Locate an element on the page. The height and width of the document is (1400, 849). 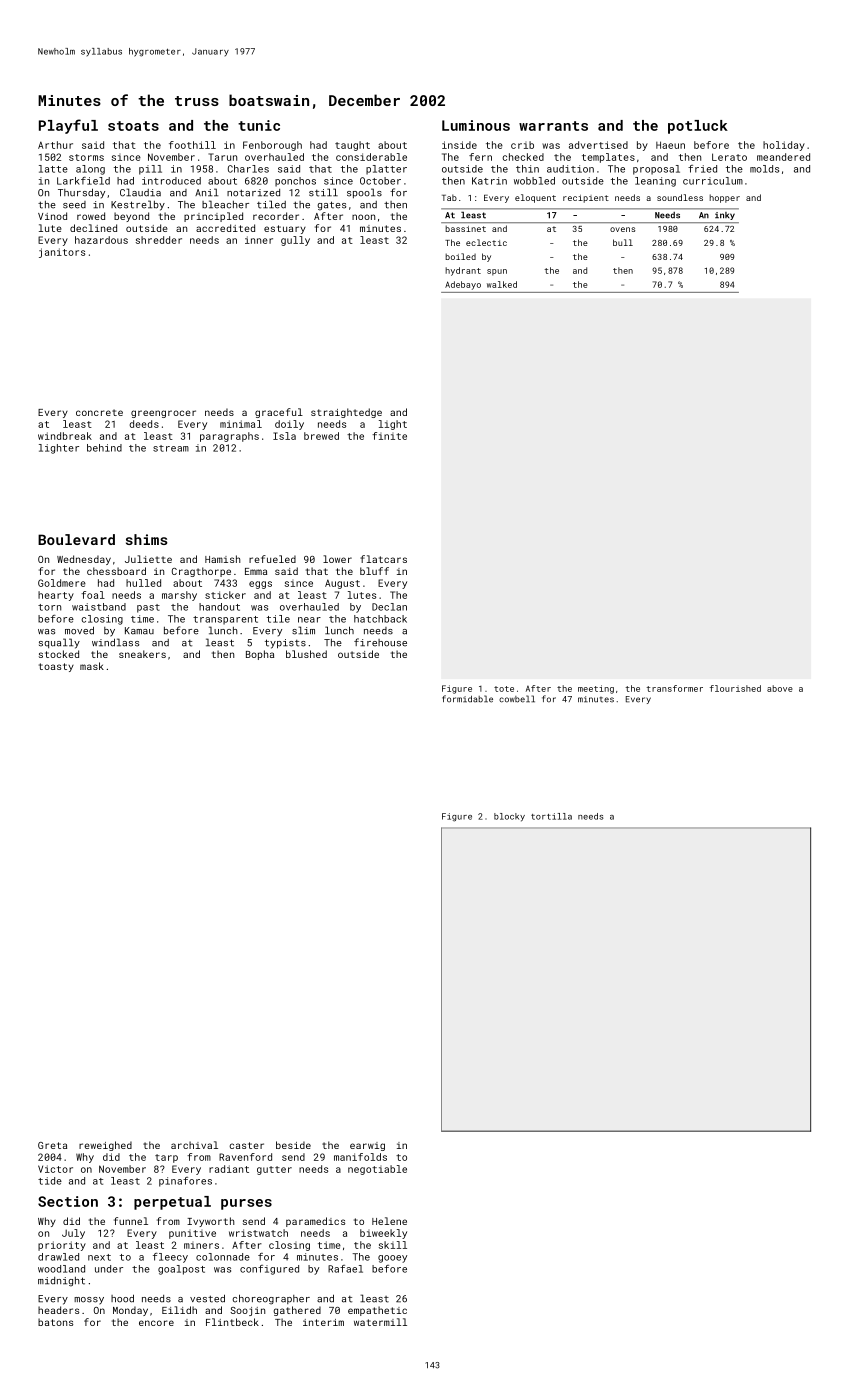
Bopha is located at coordinates (260, 655).
